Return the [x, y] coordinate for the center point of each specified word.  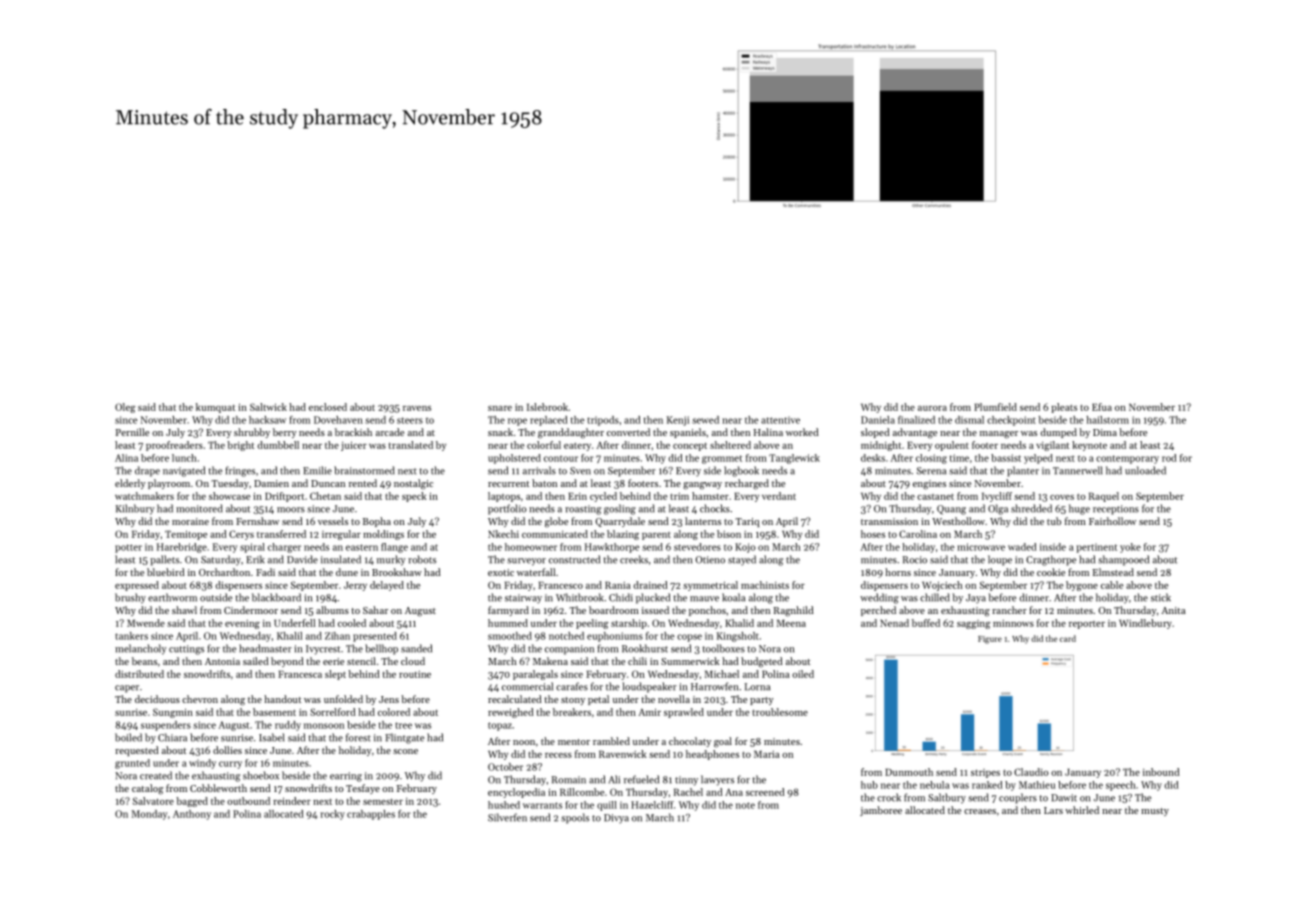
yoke [1130, 548]
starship [629, 624]
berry [285, 433]
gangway [702, 486]
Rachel [688, 792]
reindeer [292, 801]
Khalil [289, 636]
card [1068, 638]
